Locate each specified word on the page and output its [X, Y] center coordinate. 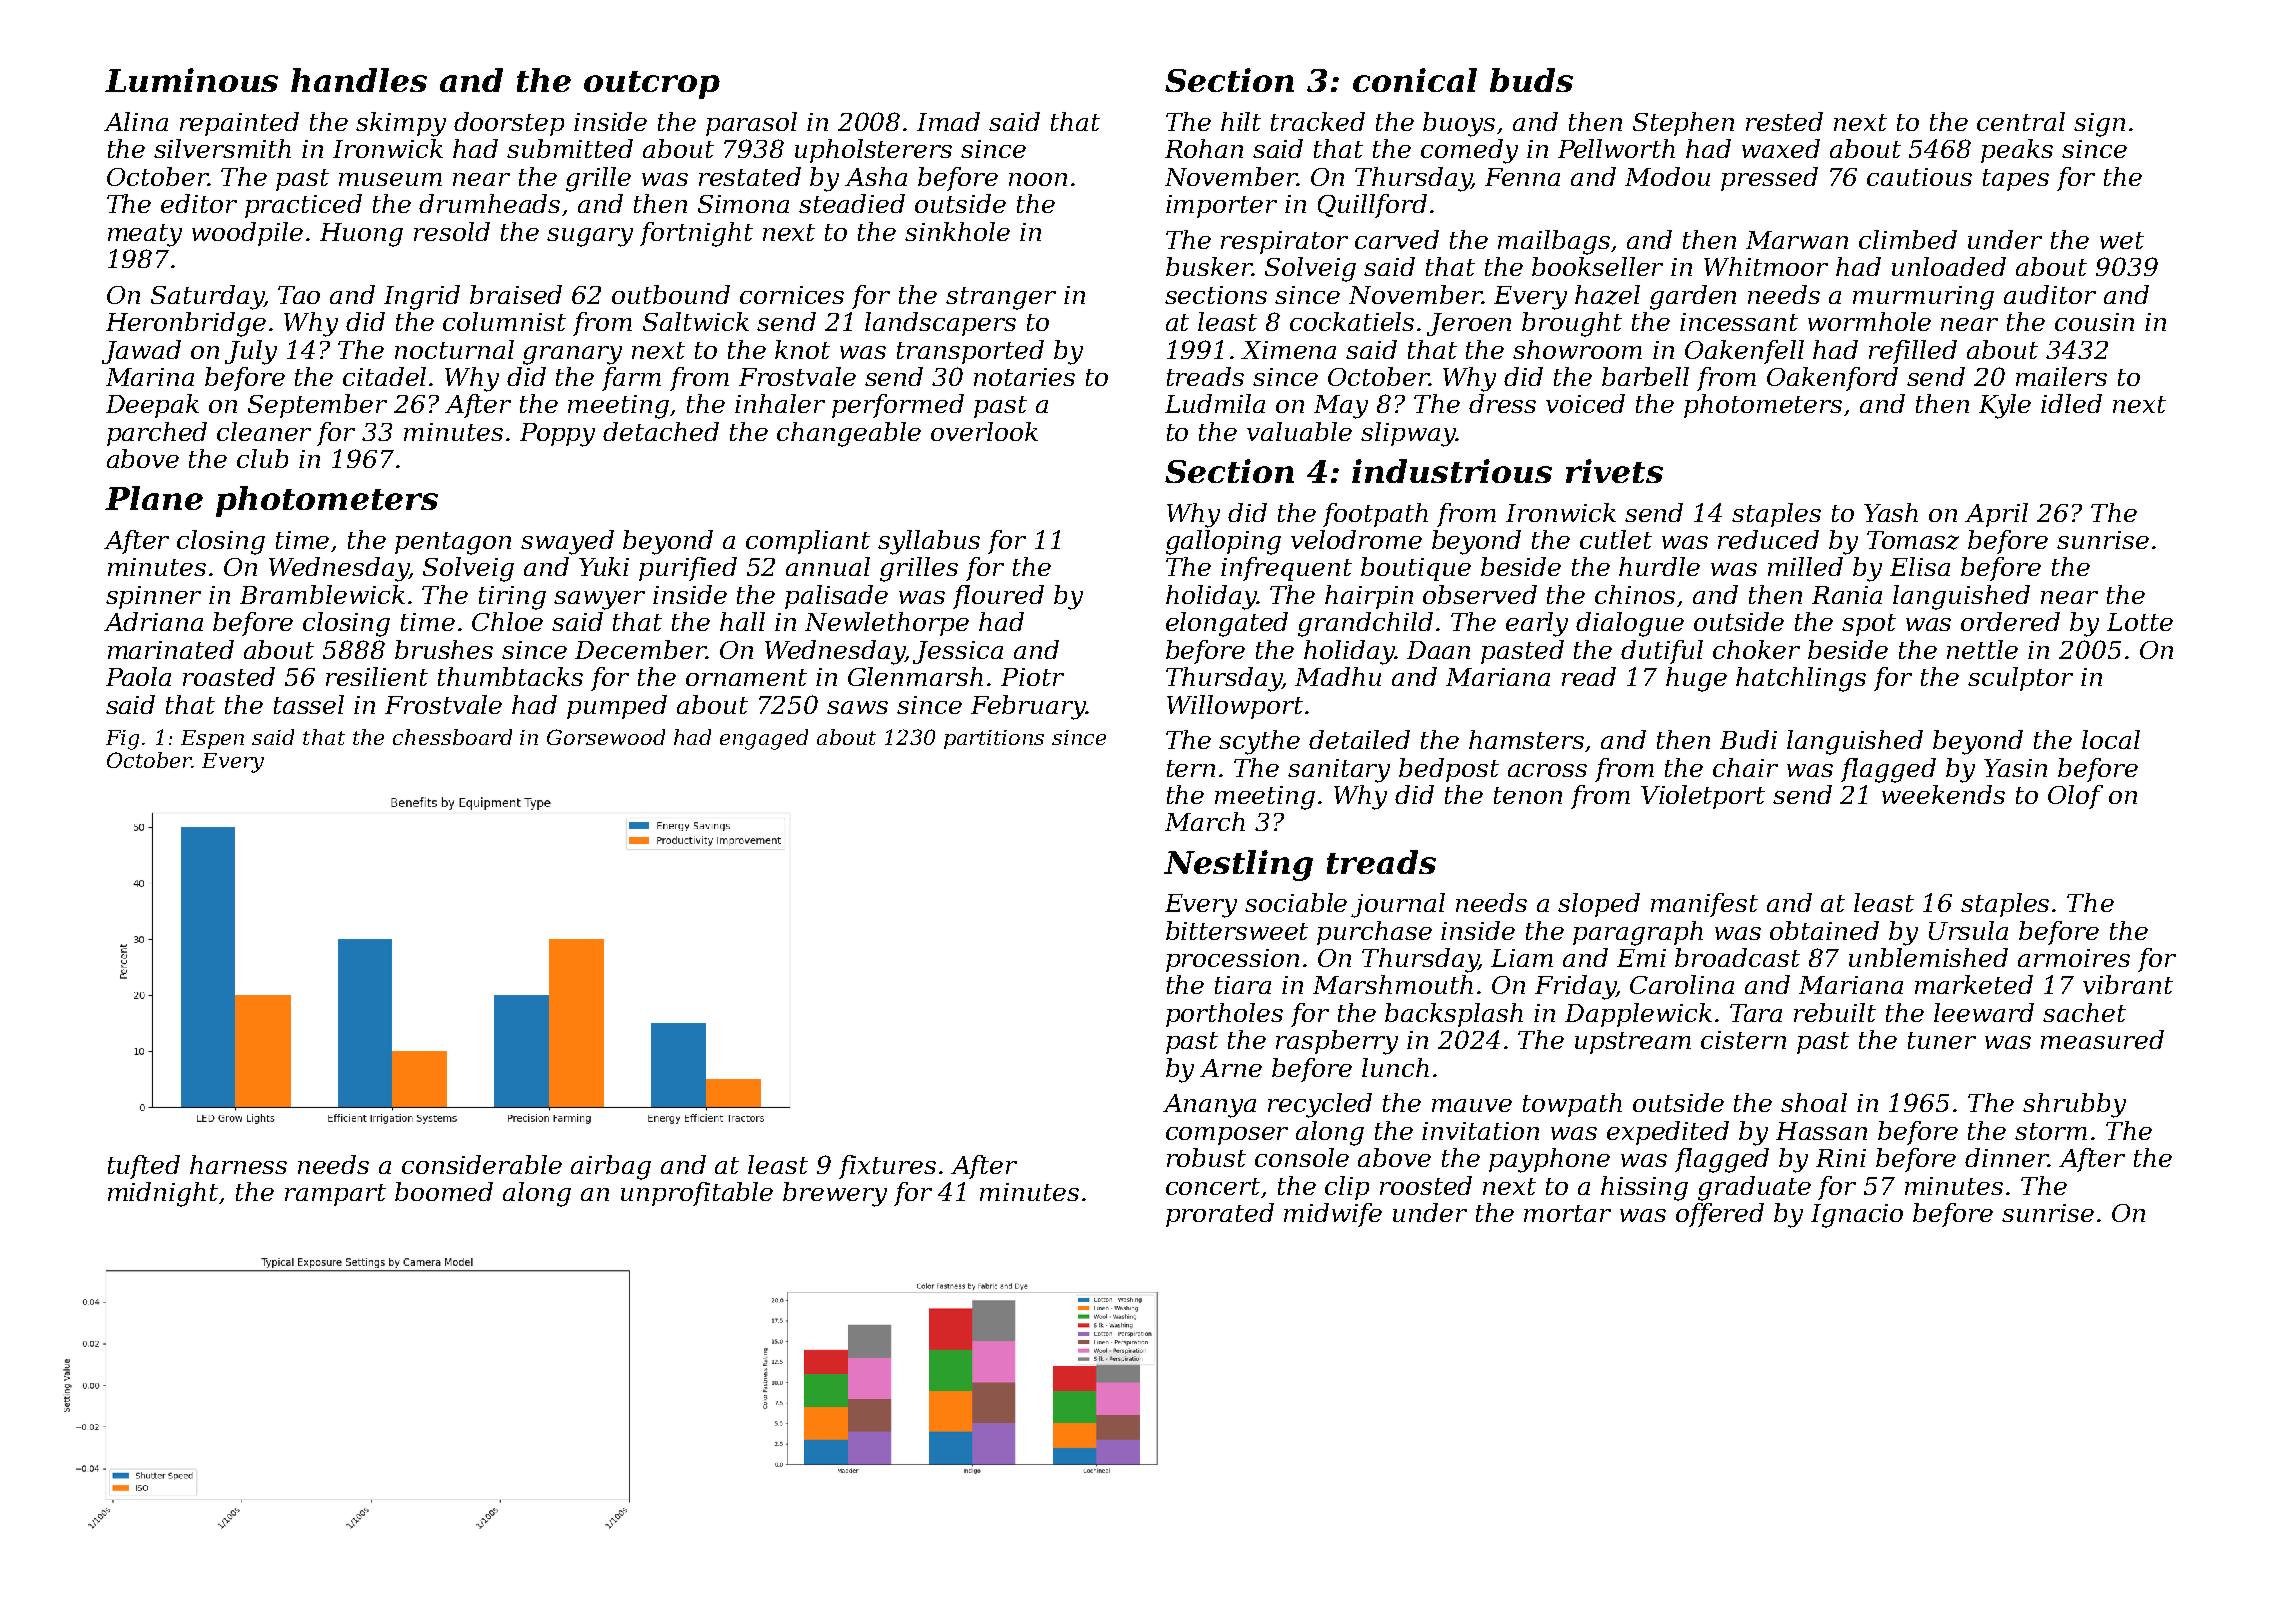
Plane [154, 498]
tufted [144, 1167]
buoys [1459, 124]
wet [2122, 240]
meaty [145, 235]
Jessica [958, 652]
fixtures [887, 1167]
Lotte [2140, 622]
